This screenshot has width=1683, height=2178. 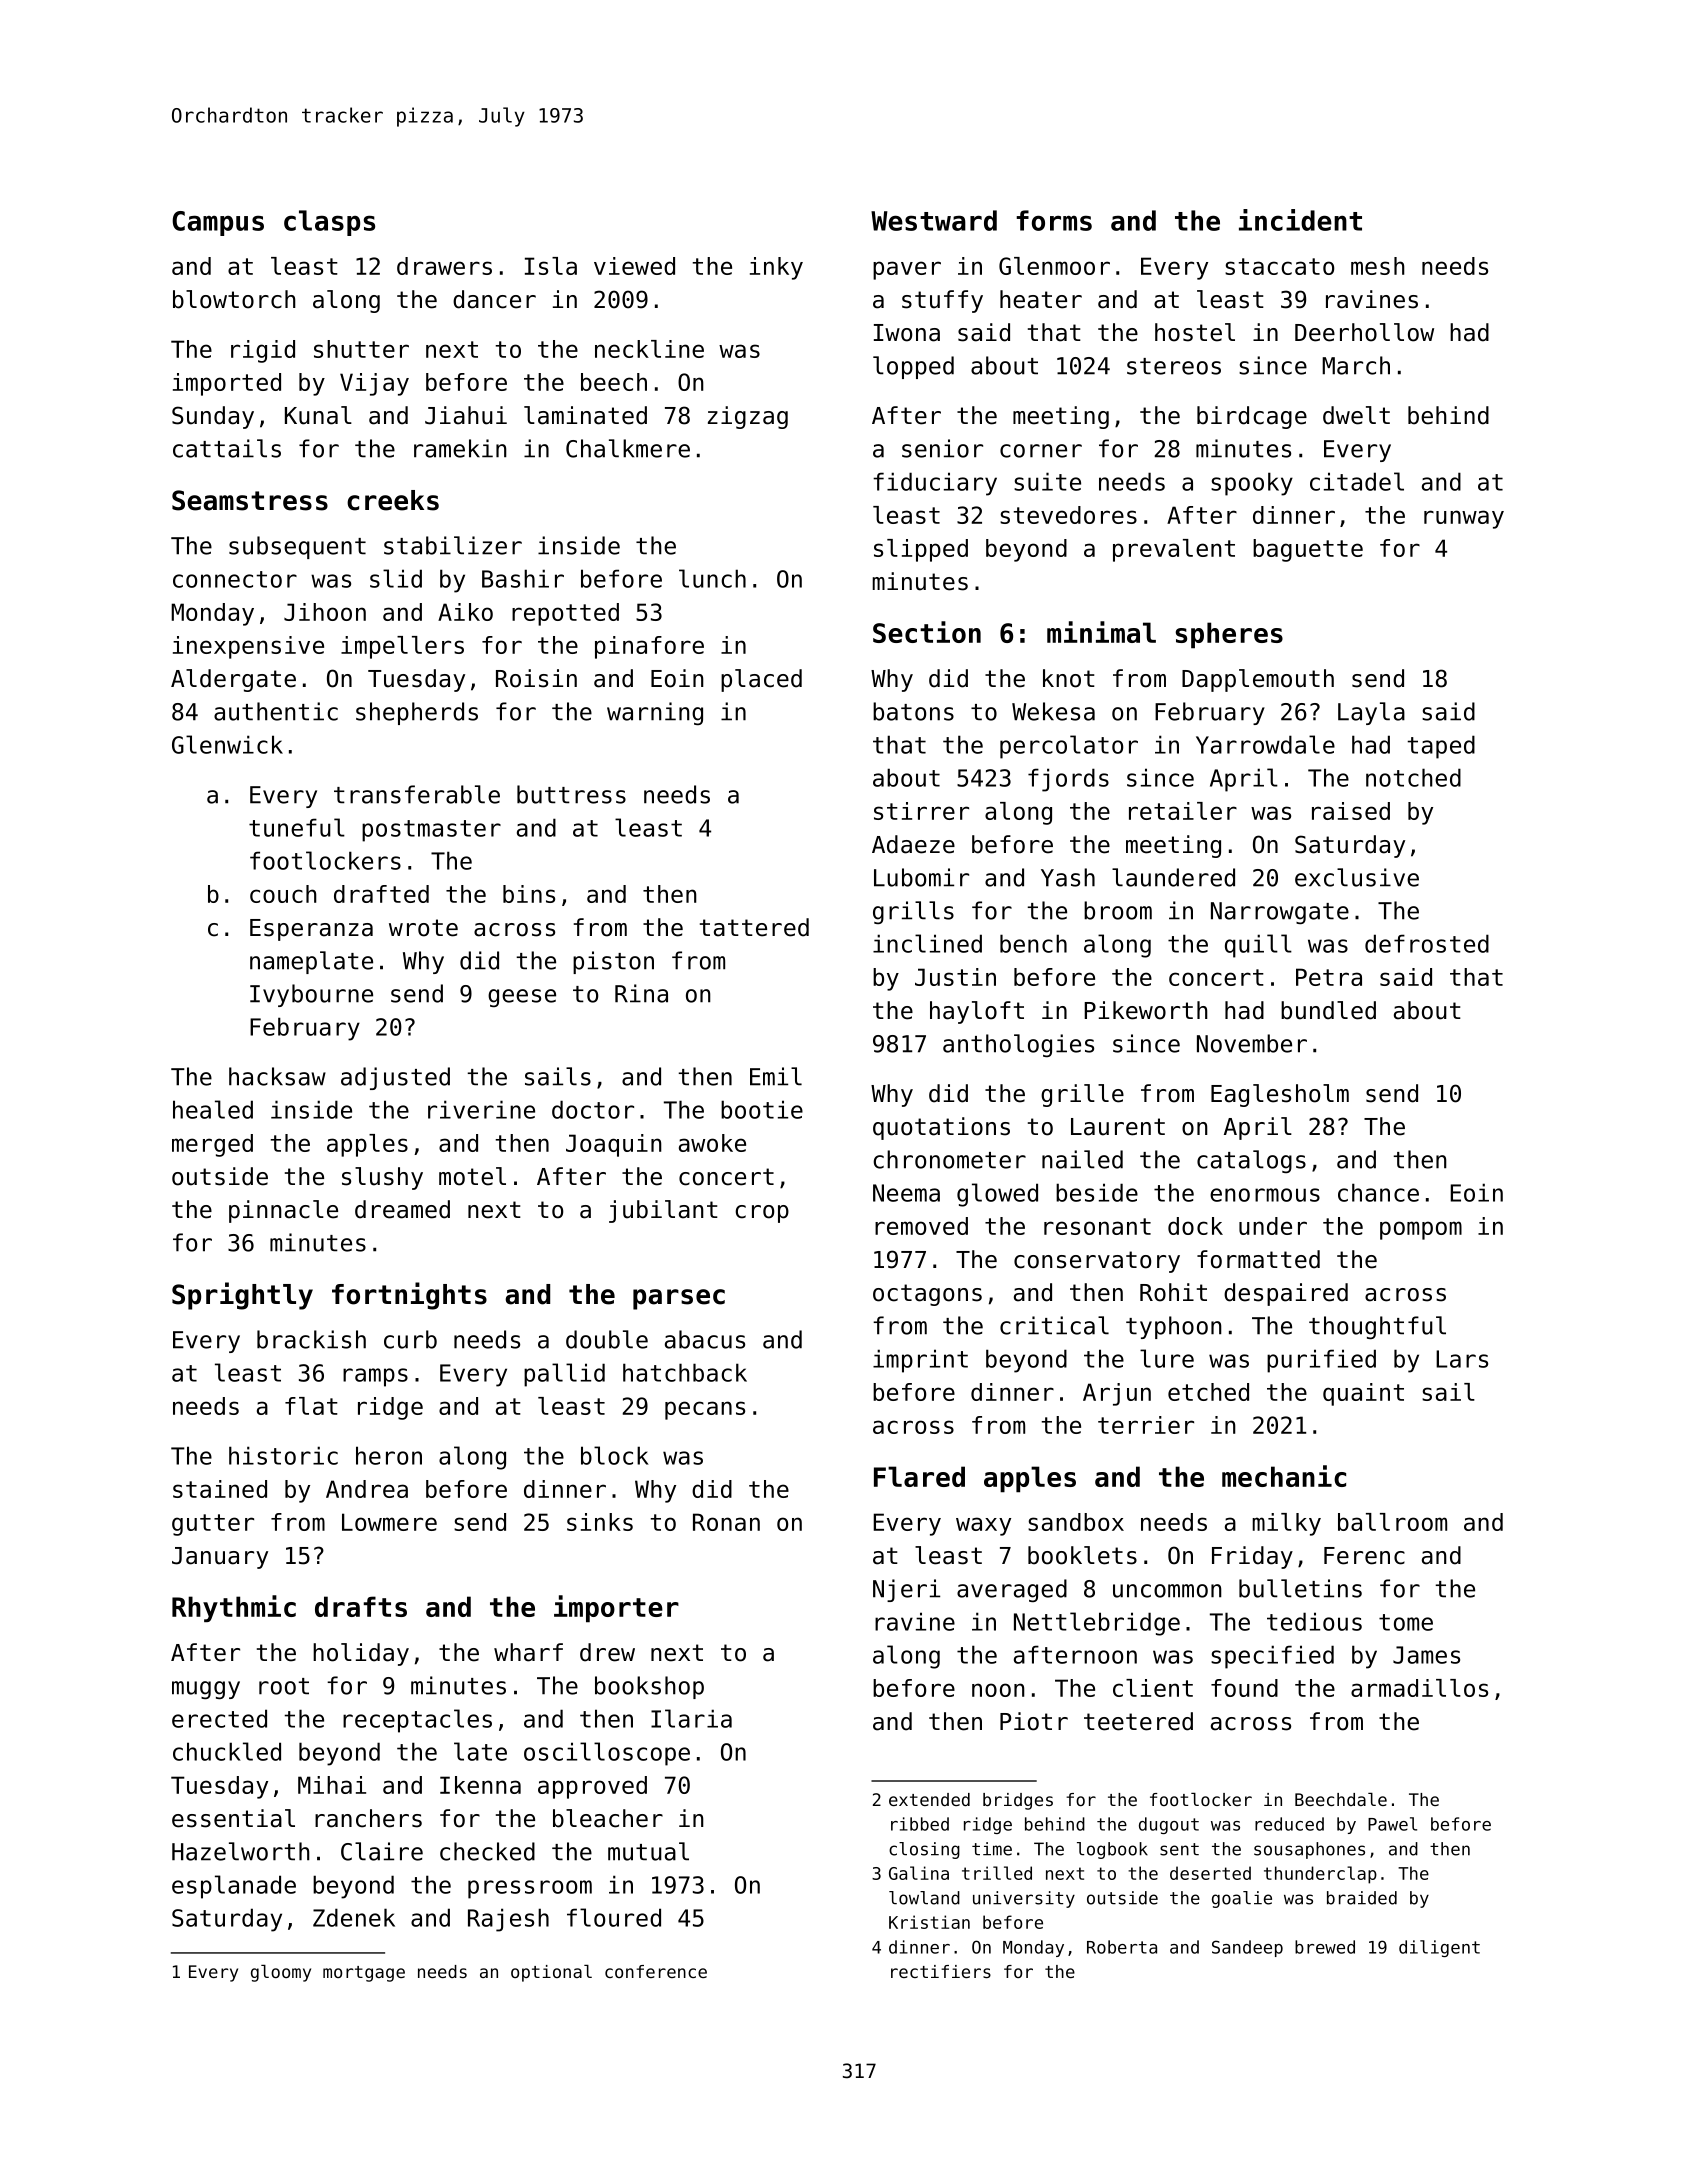 What do you see at coordinates (375, 1377) in the screenshot?
I see `ramps` at bounding box center [375, 1377].
